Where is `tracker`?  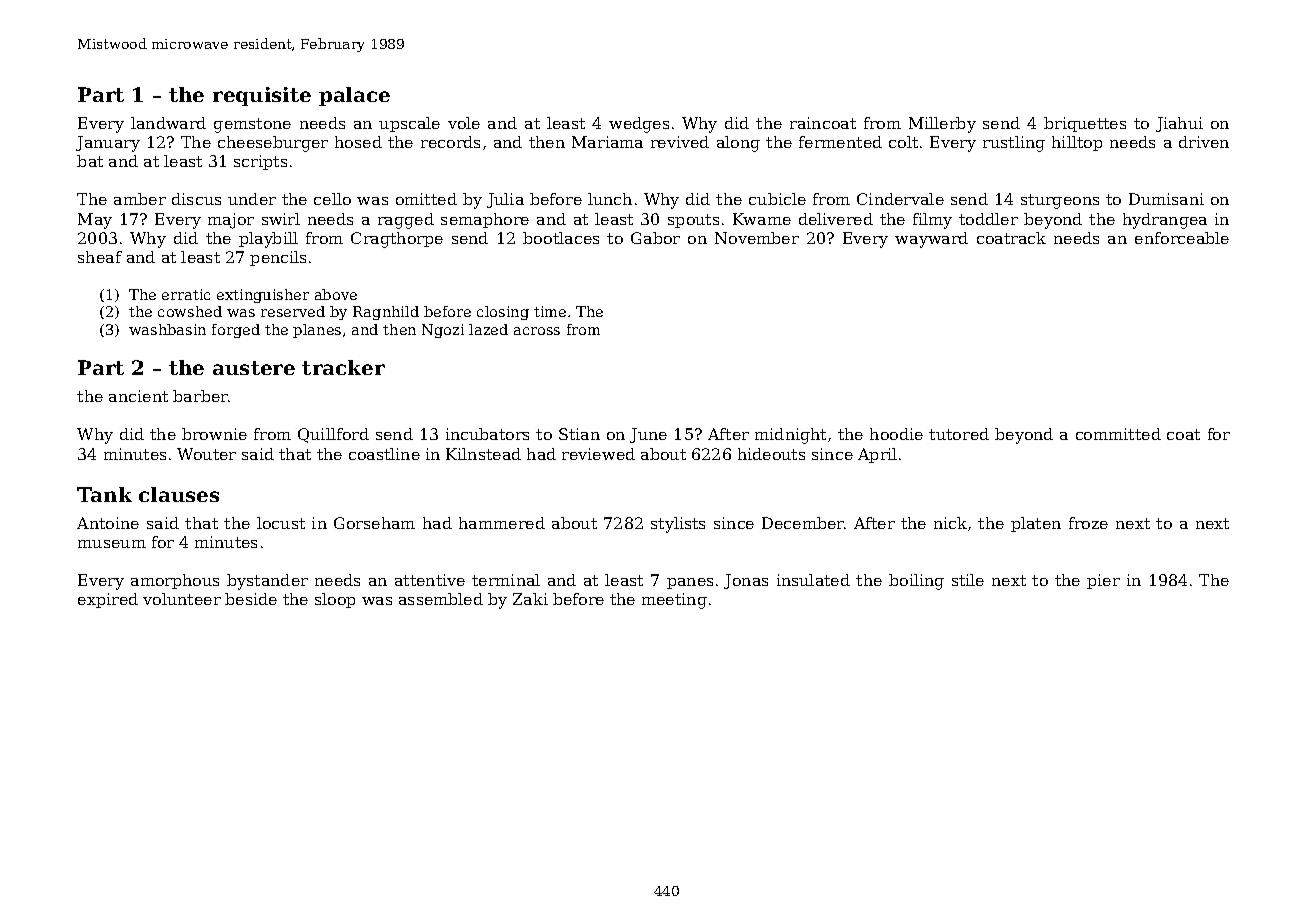
tracker is located at coordinates (343, 367).
